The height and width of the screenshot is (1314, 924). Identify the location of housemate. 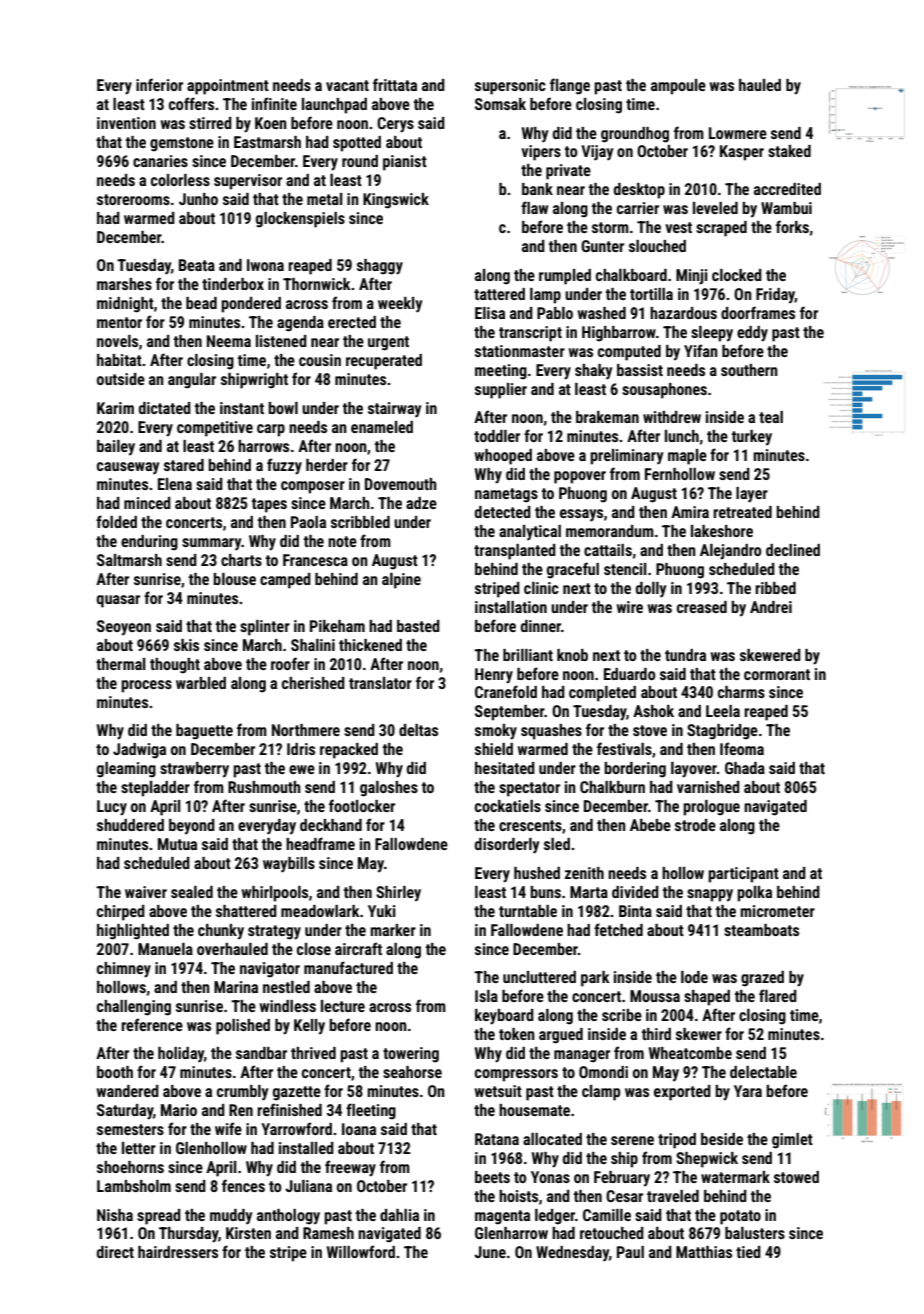
(534, 1110).
